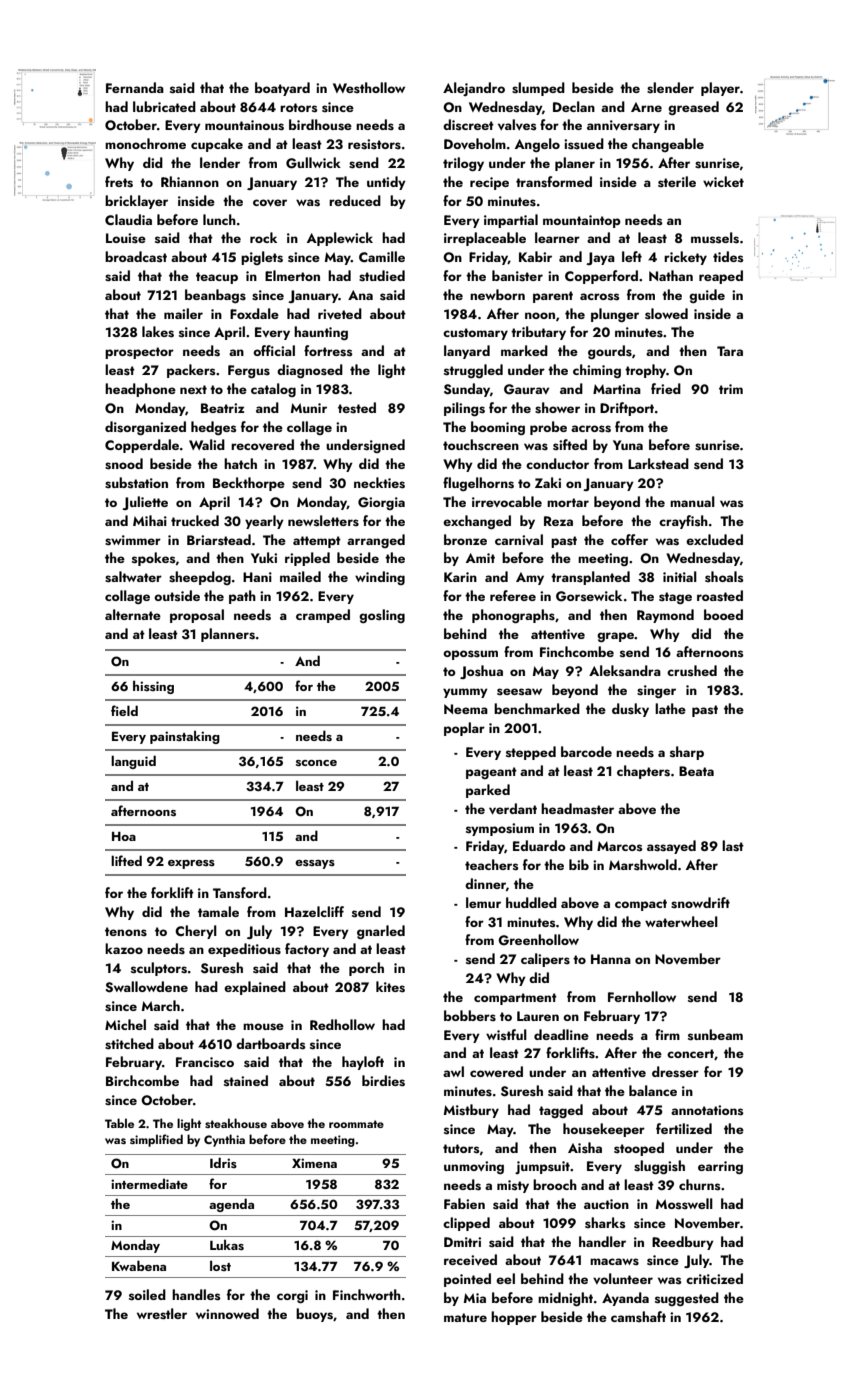 The height and width of the document is (1400, 849). Describe the element at coordinates (153, 687) in the document. I see `hissing` at that location.
